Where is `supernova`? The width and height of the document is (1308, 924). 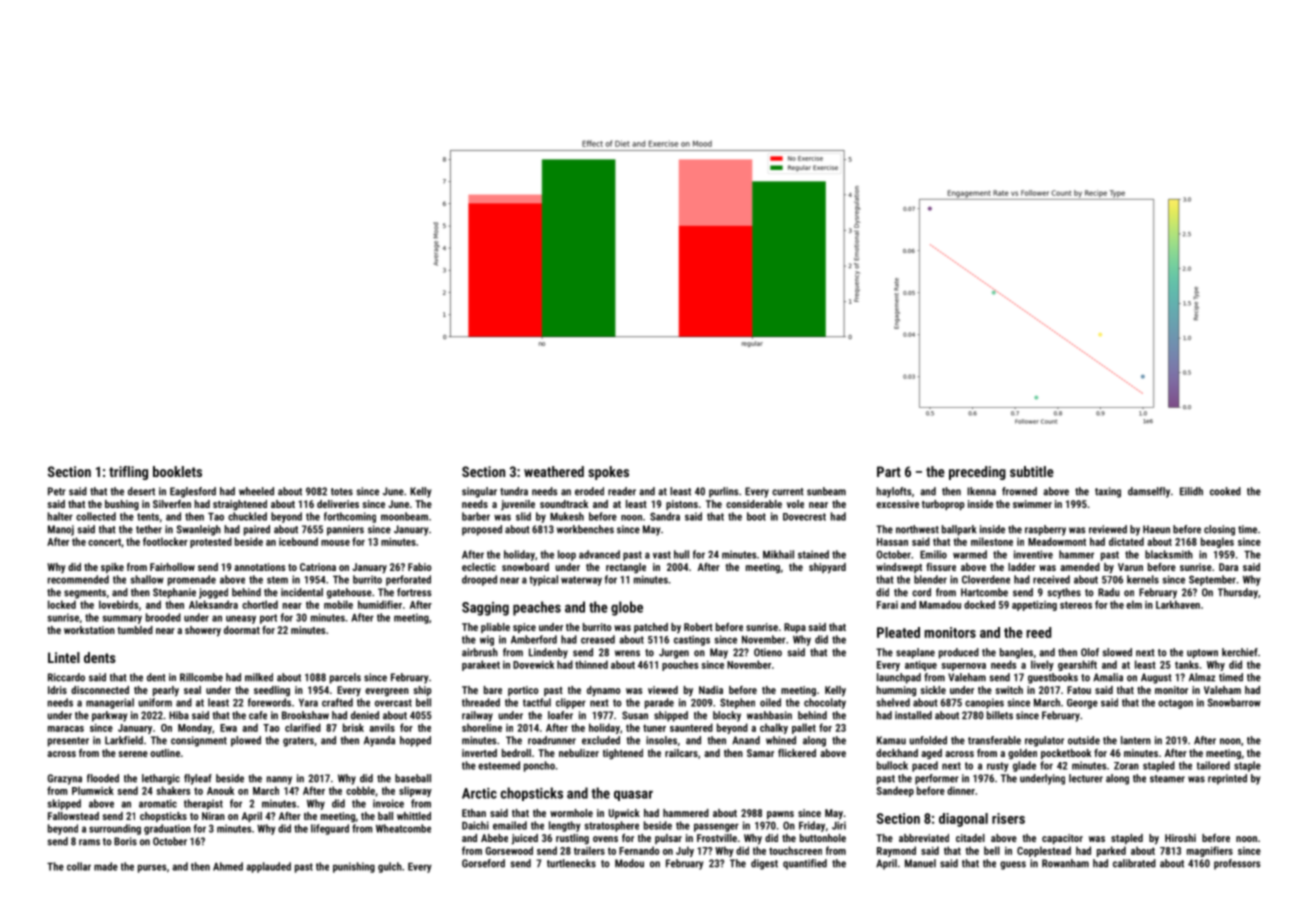
supernova is located at coordinates (963, 667).
